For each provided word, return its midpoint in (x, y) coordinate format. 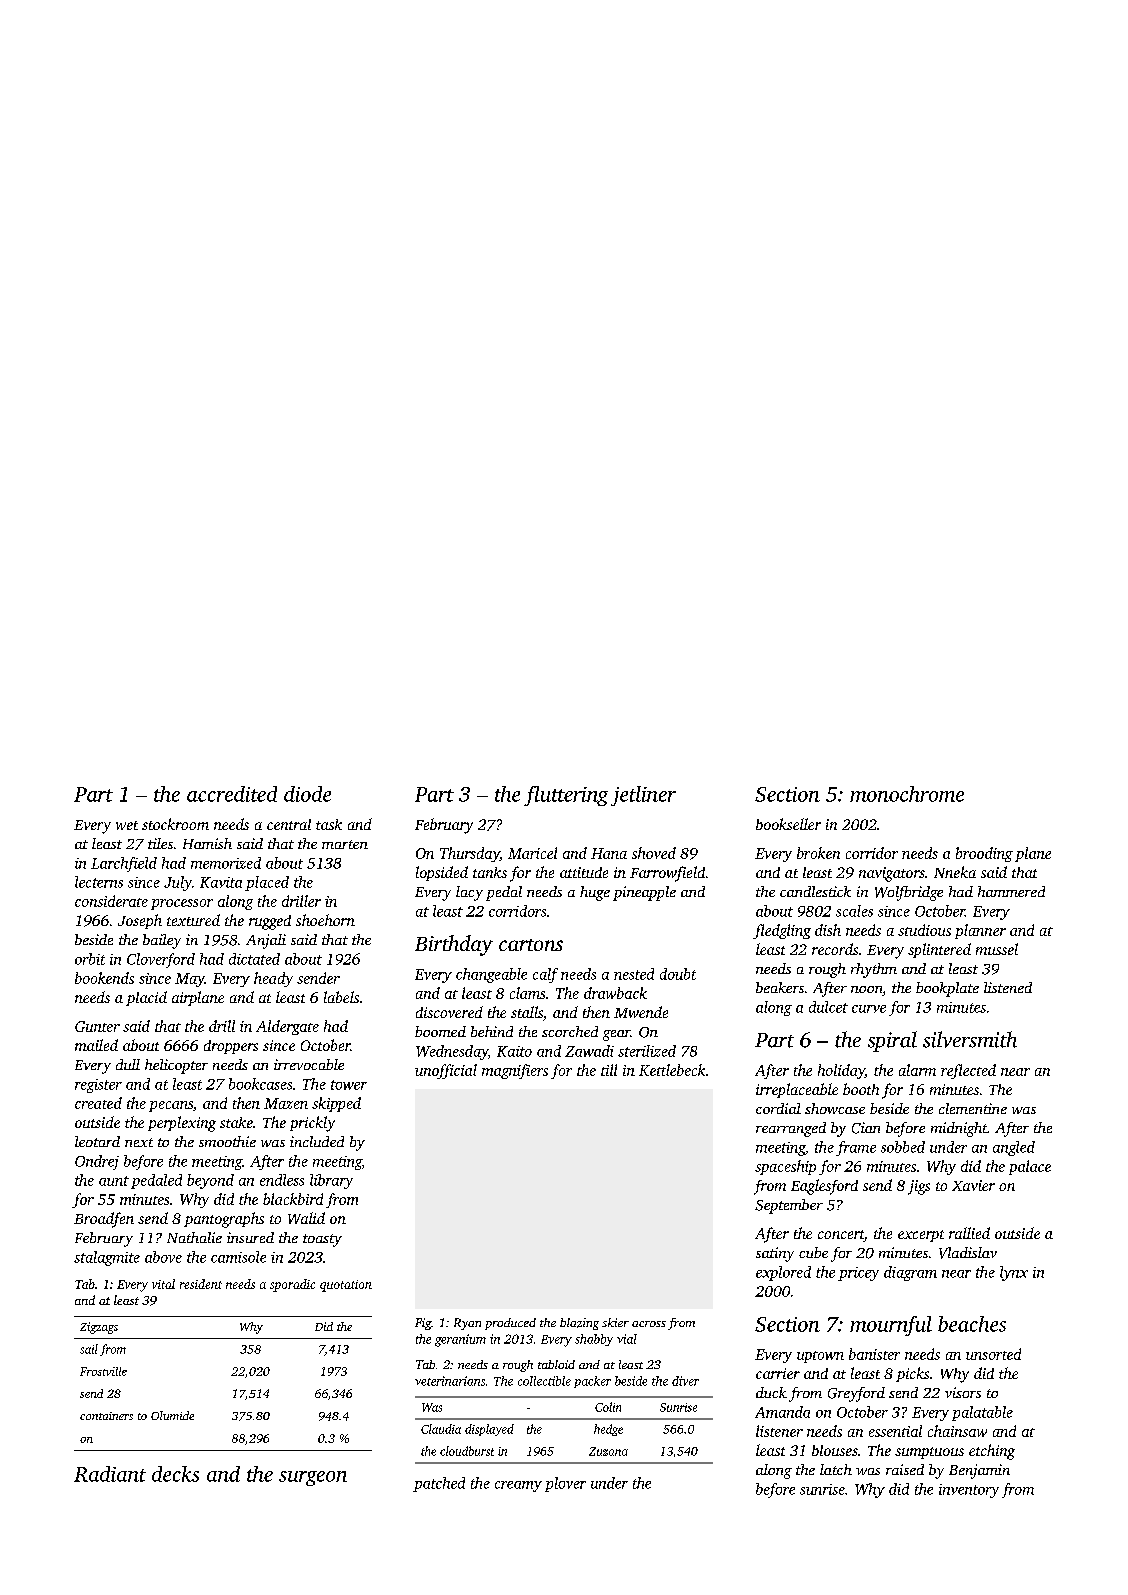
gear (616, 1035)
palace (1030, 1167)
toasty (322, 1240)
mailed (96, 1045)
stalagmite (107, 1258)
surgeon (313, 1478)
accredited (232, 794)
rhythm (874, 970)
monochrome (907, 794)
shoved (654, 853)
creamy (518, 1486)
